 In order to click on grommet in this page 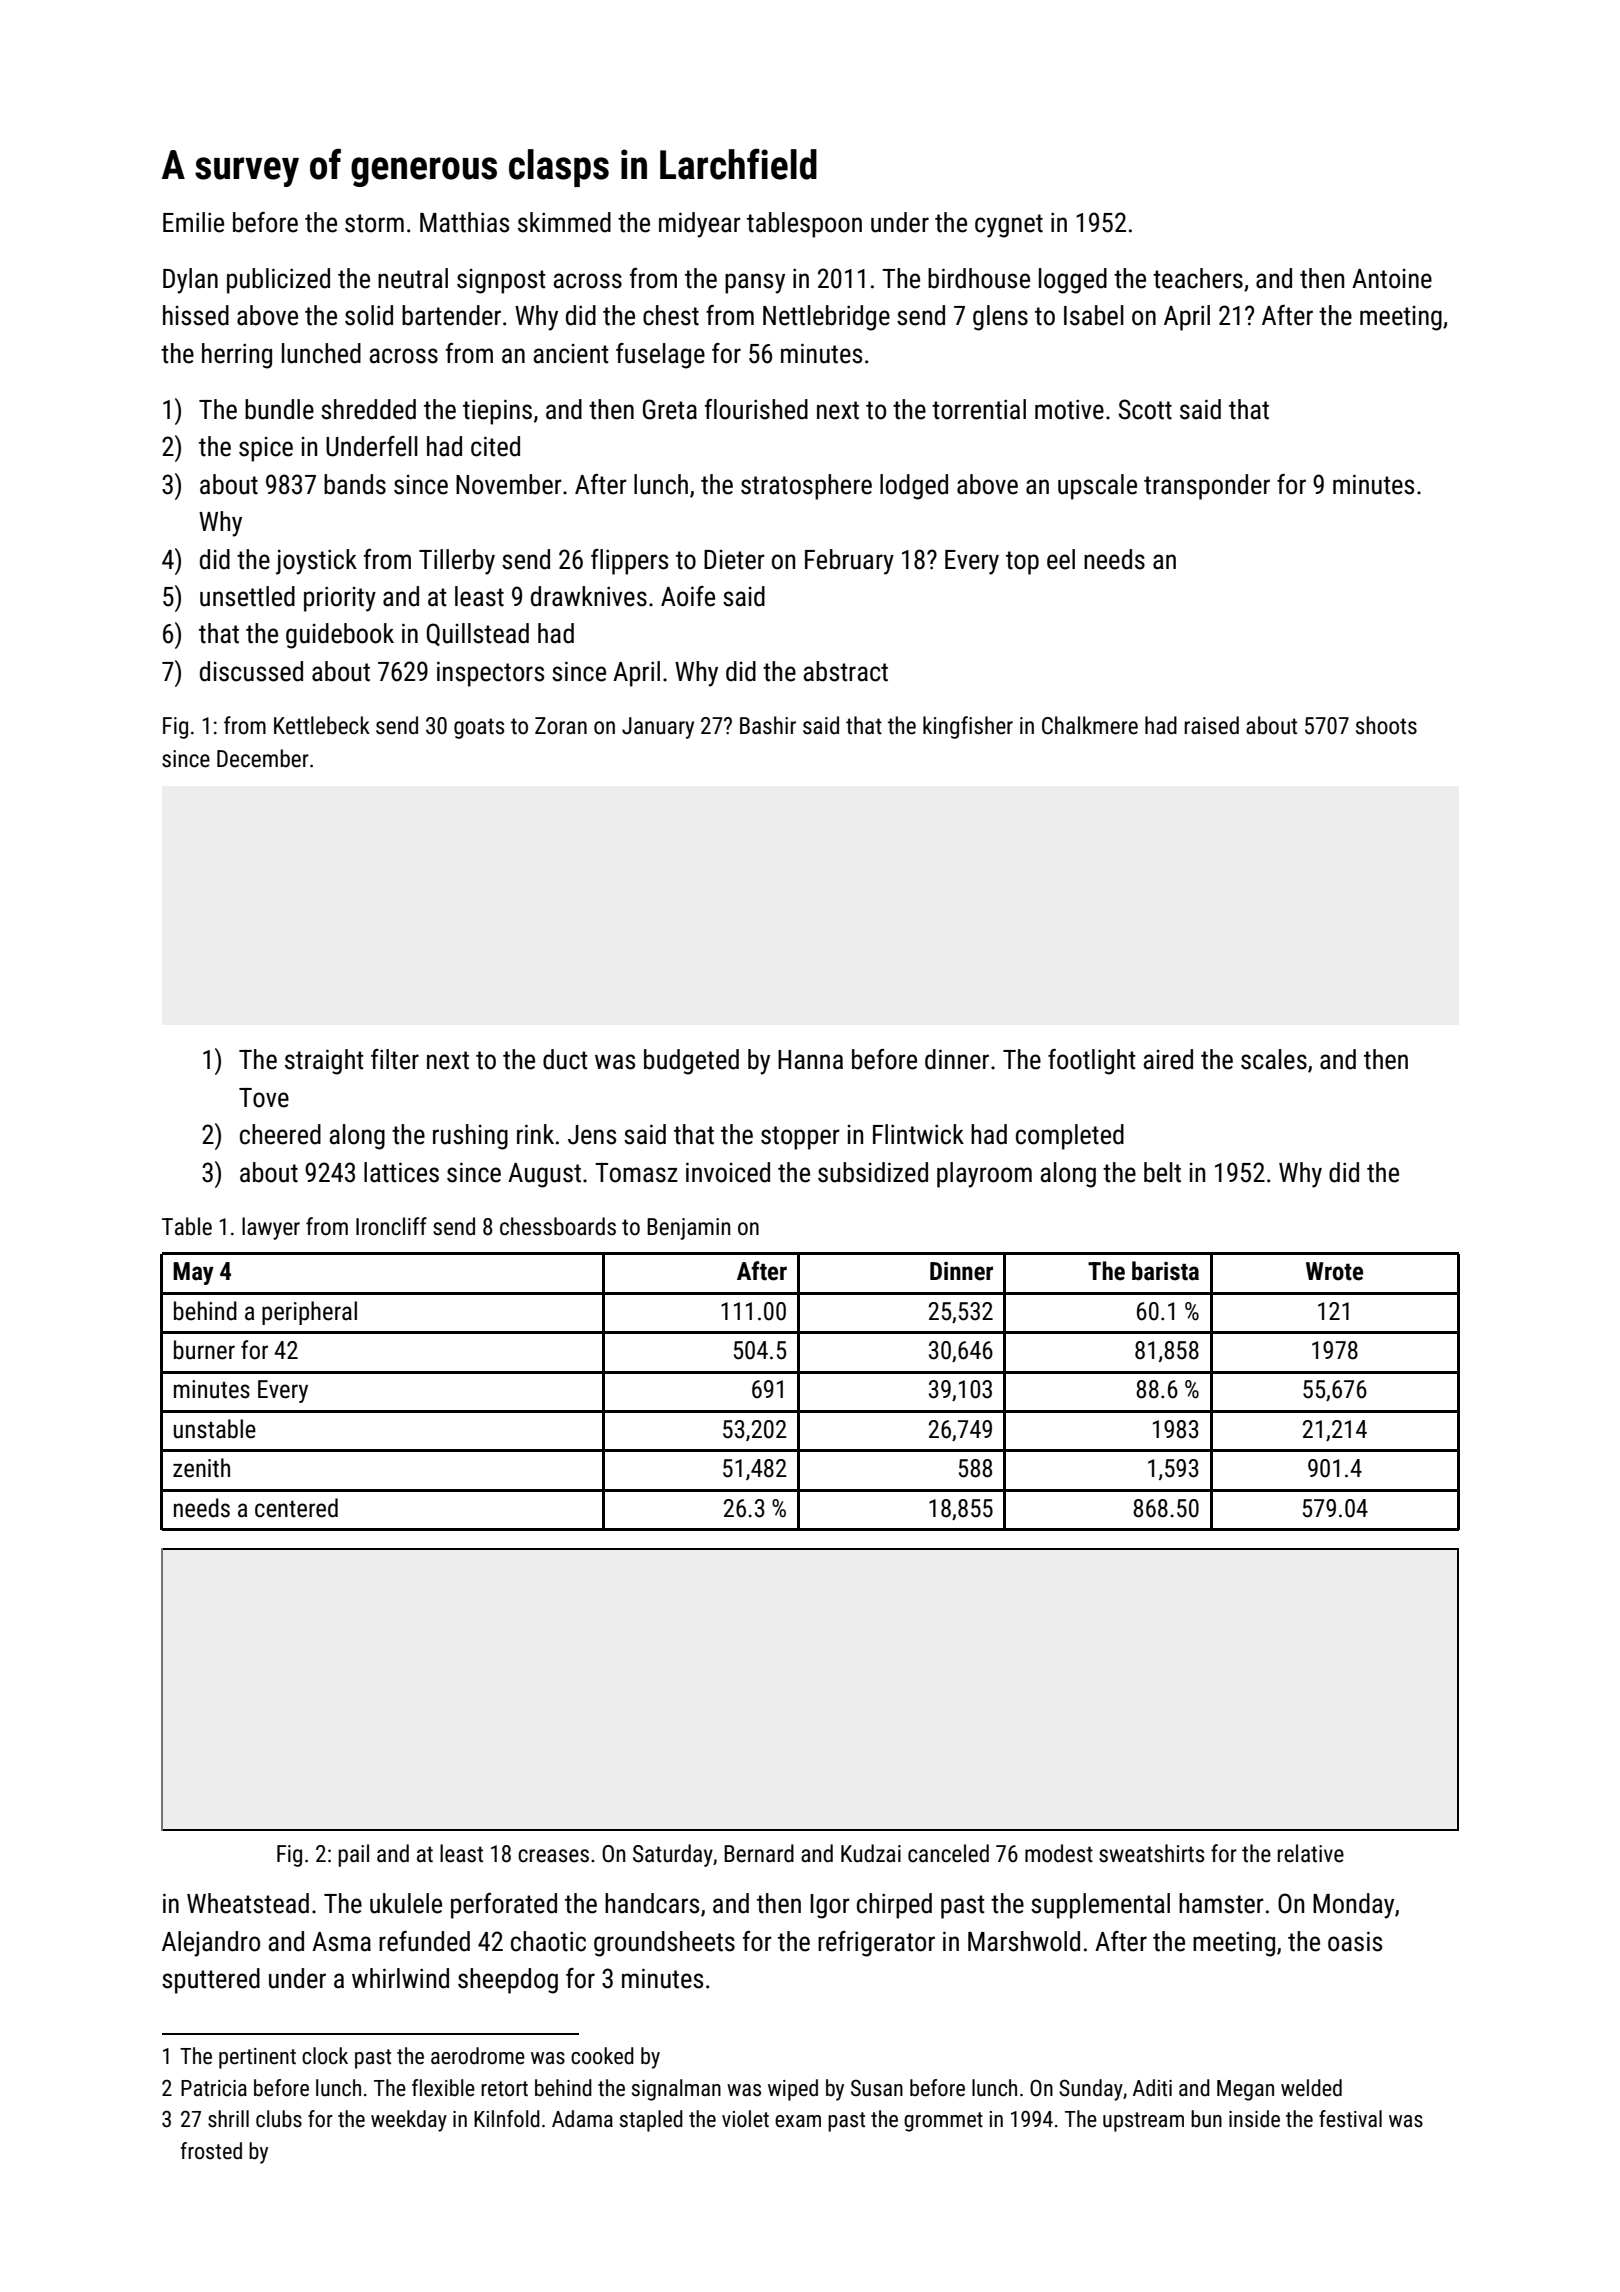, I will do `click(943, 2122)`.
